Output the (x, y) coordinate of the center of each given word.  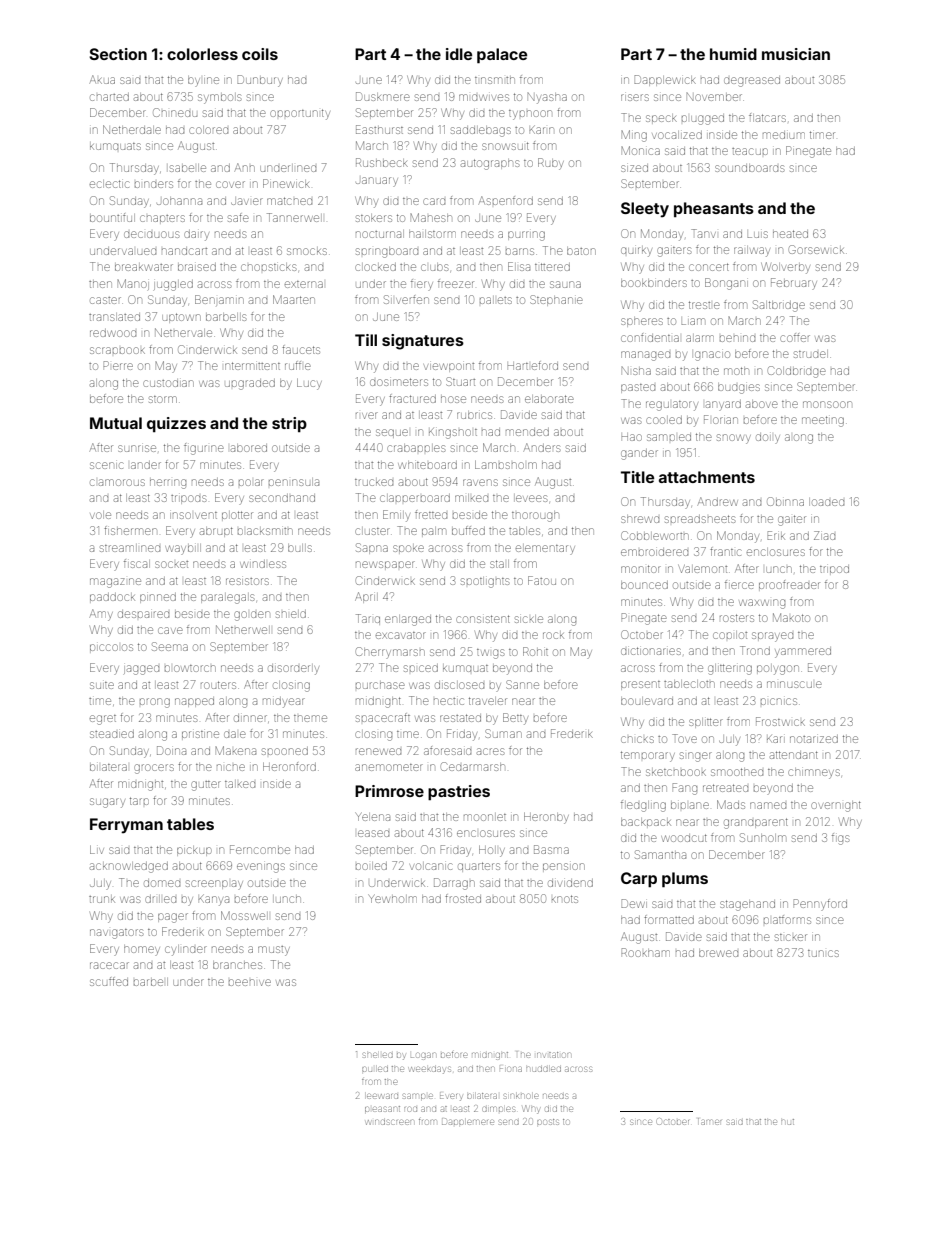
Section (118, 54)
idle (459, 54)
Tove (684, 738)
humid (733, 54)
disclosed (459, 685)
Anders (542, 447)
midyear (284, 702)
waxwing (762, 604)
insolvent (193, 515)
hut (787, 1122)
